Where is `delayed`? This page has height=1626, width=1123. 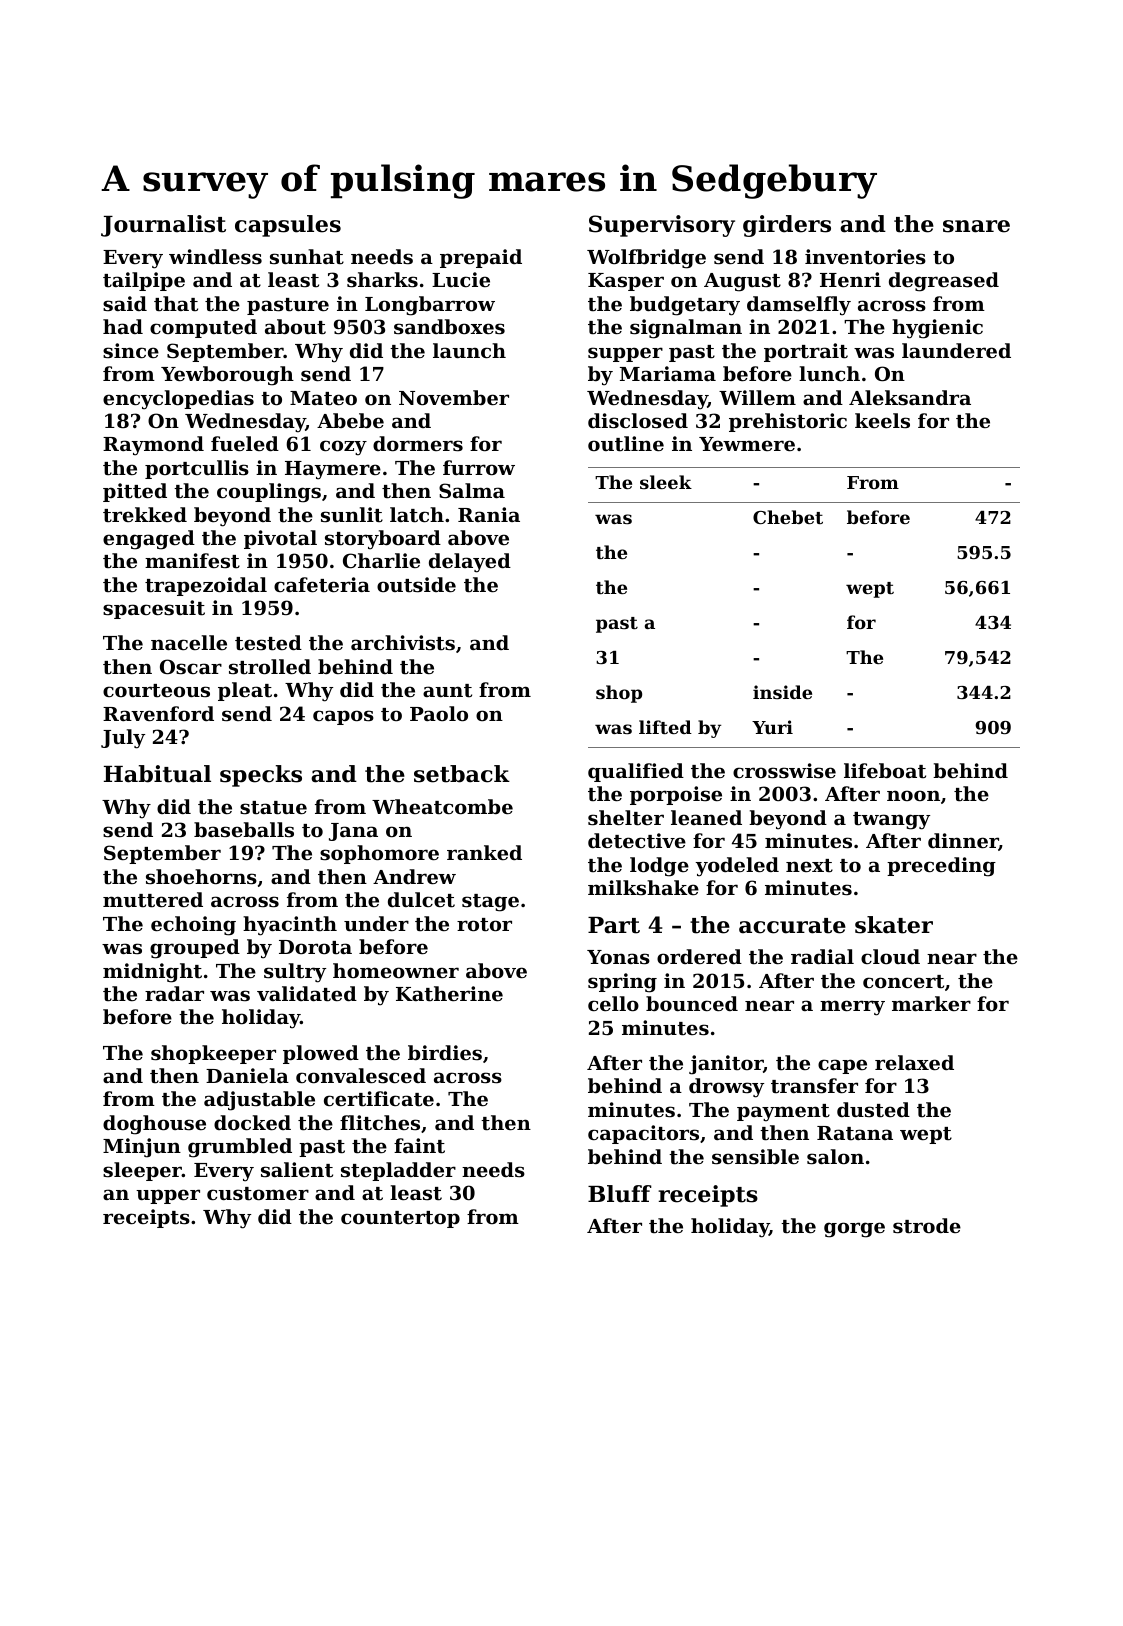
delayed is located at coordinates (470, 563).
